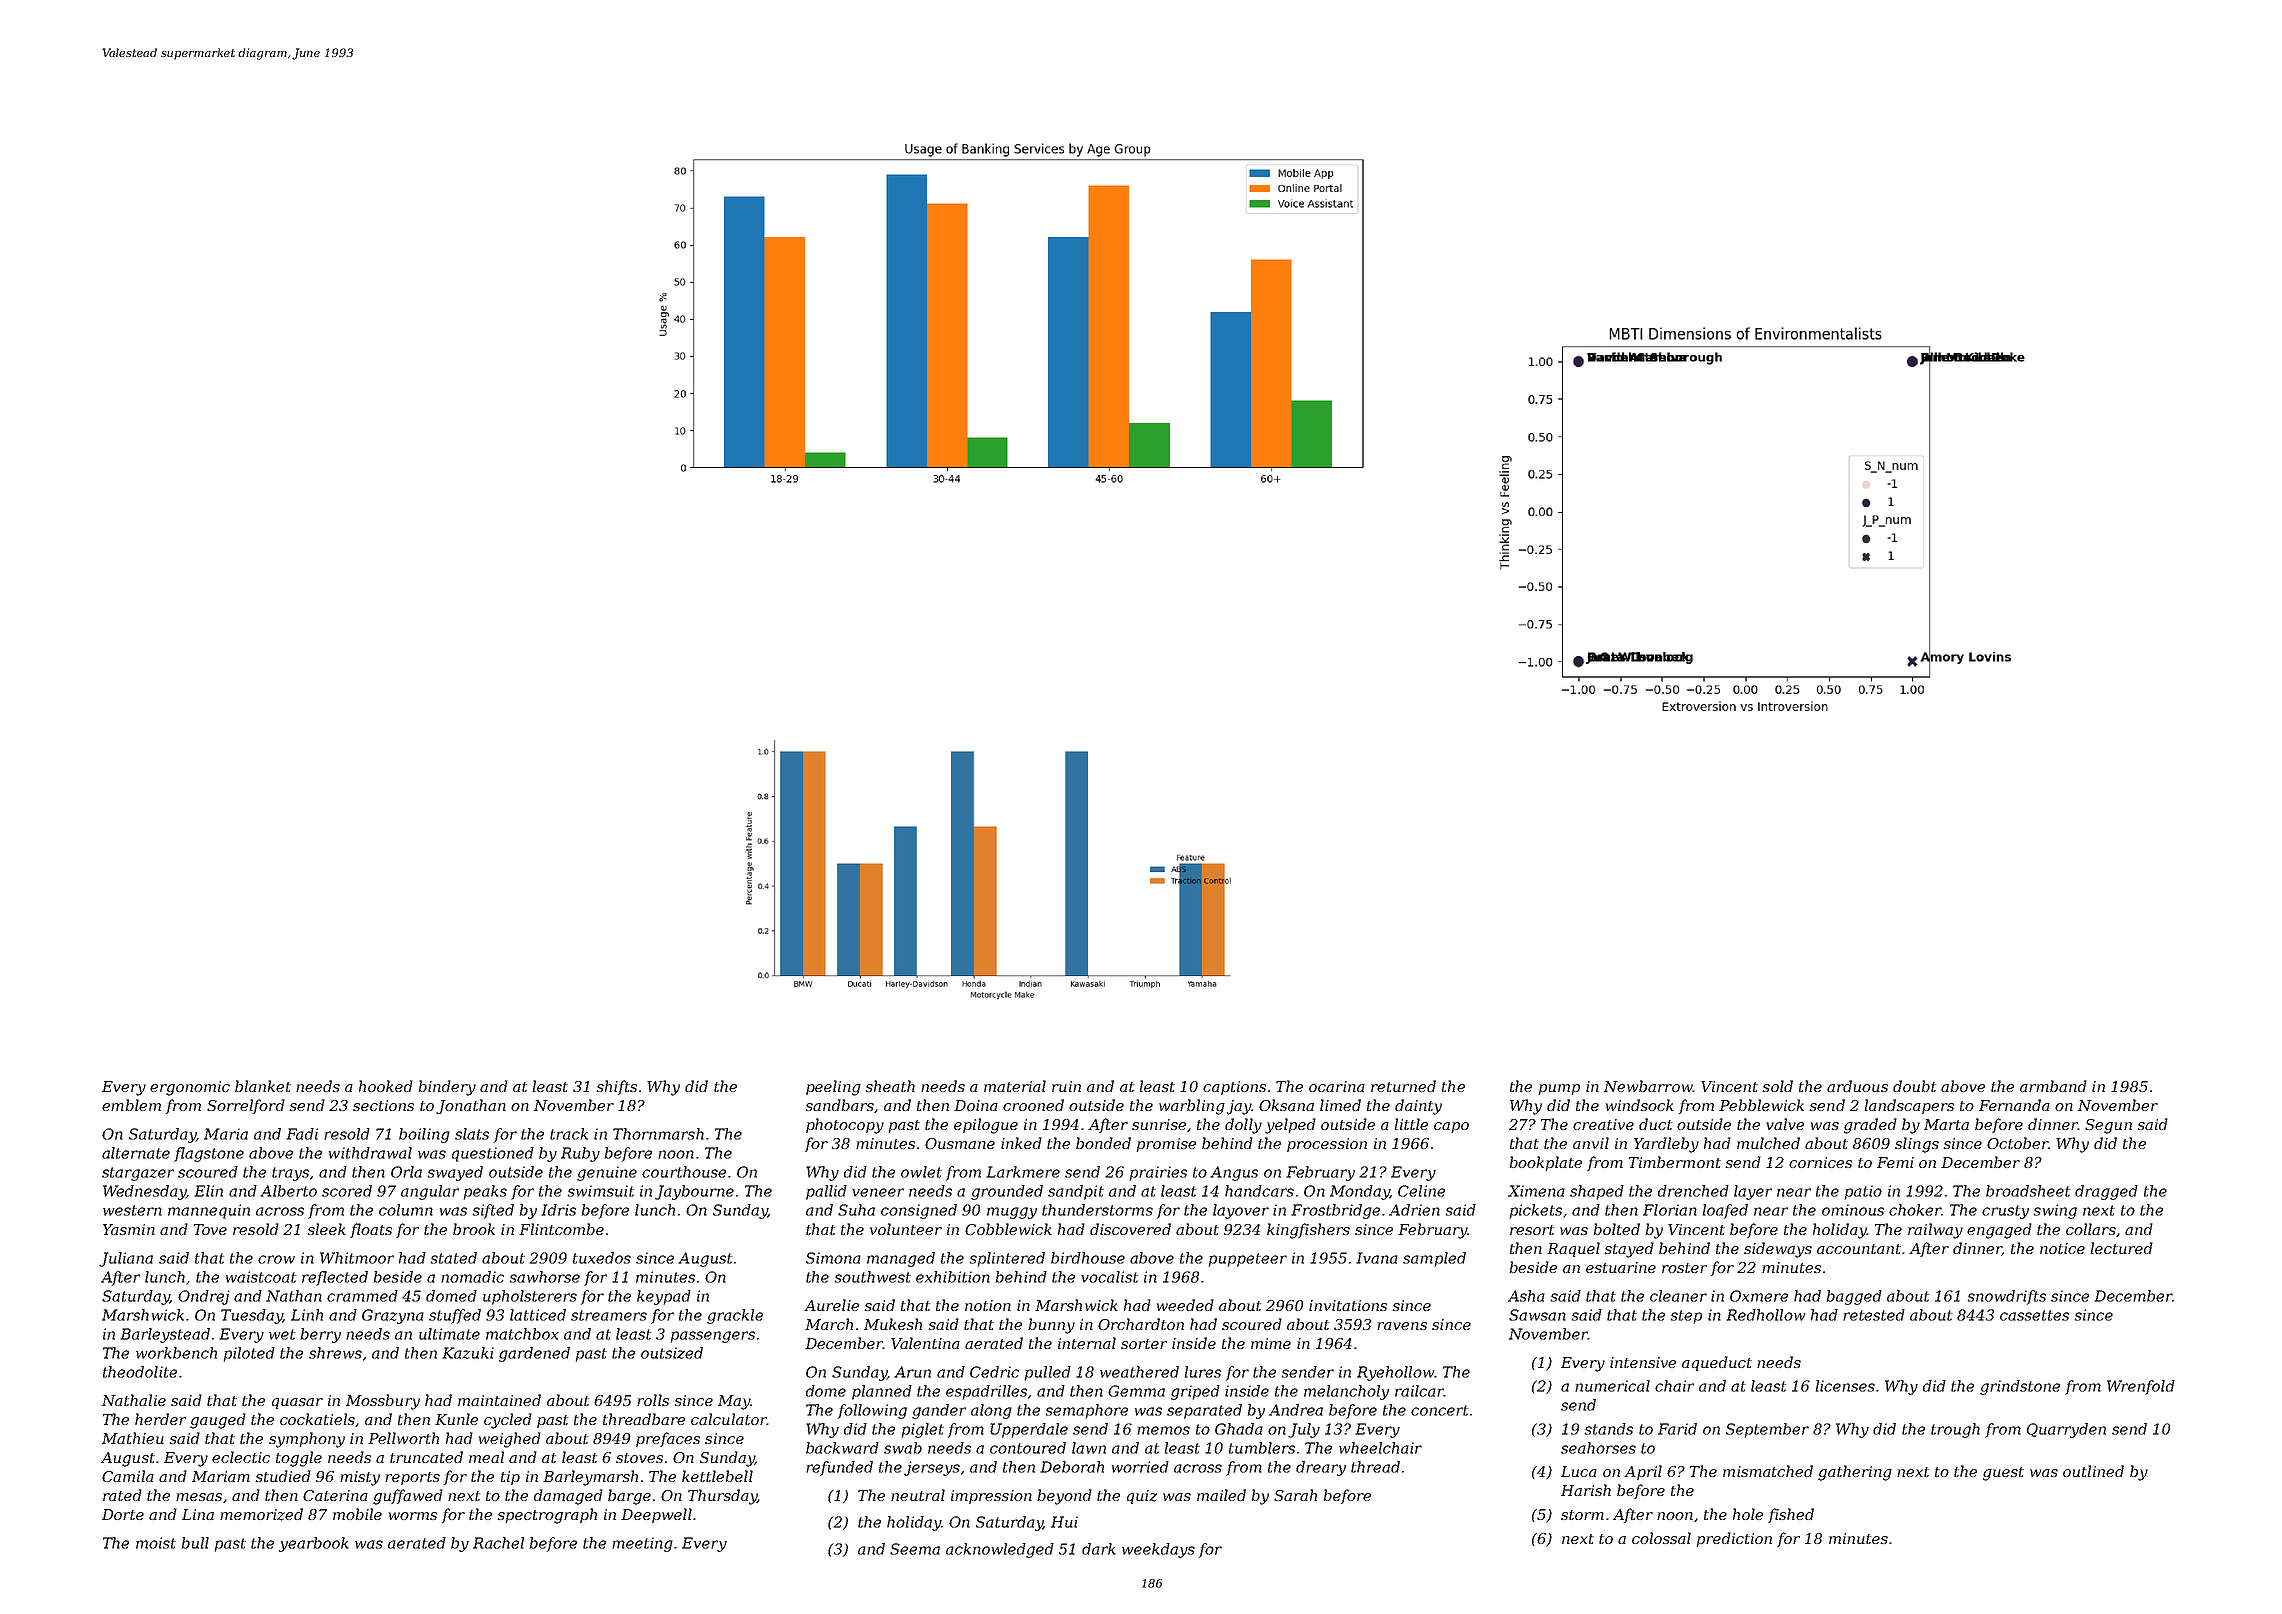 This screenshot has height=1614, width=2282. Describe the element at coordinates (1064, 1522) in the screenshot. I see `Hui` at that location.
